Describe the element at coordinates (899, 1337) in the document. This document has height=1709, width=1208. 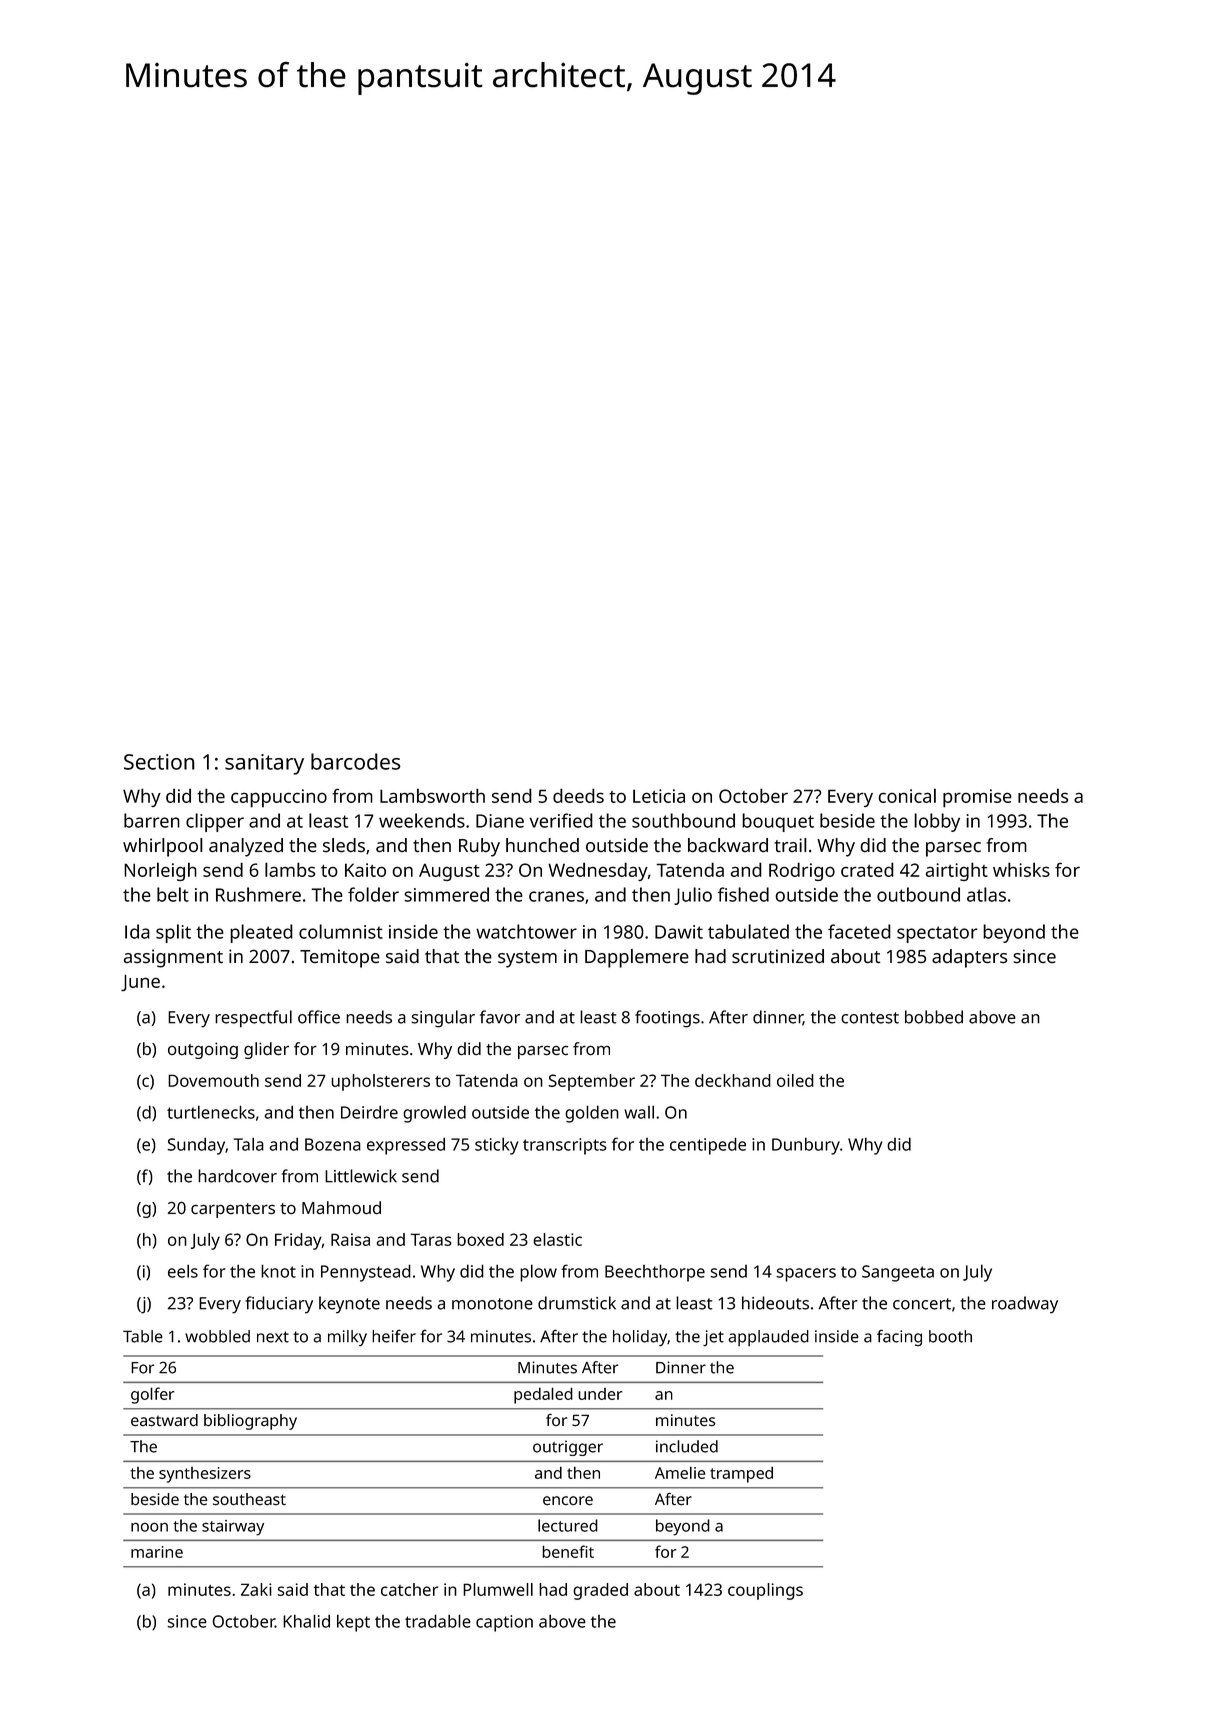
I see `facing` at that location.
